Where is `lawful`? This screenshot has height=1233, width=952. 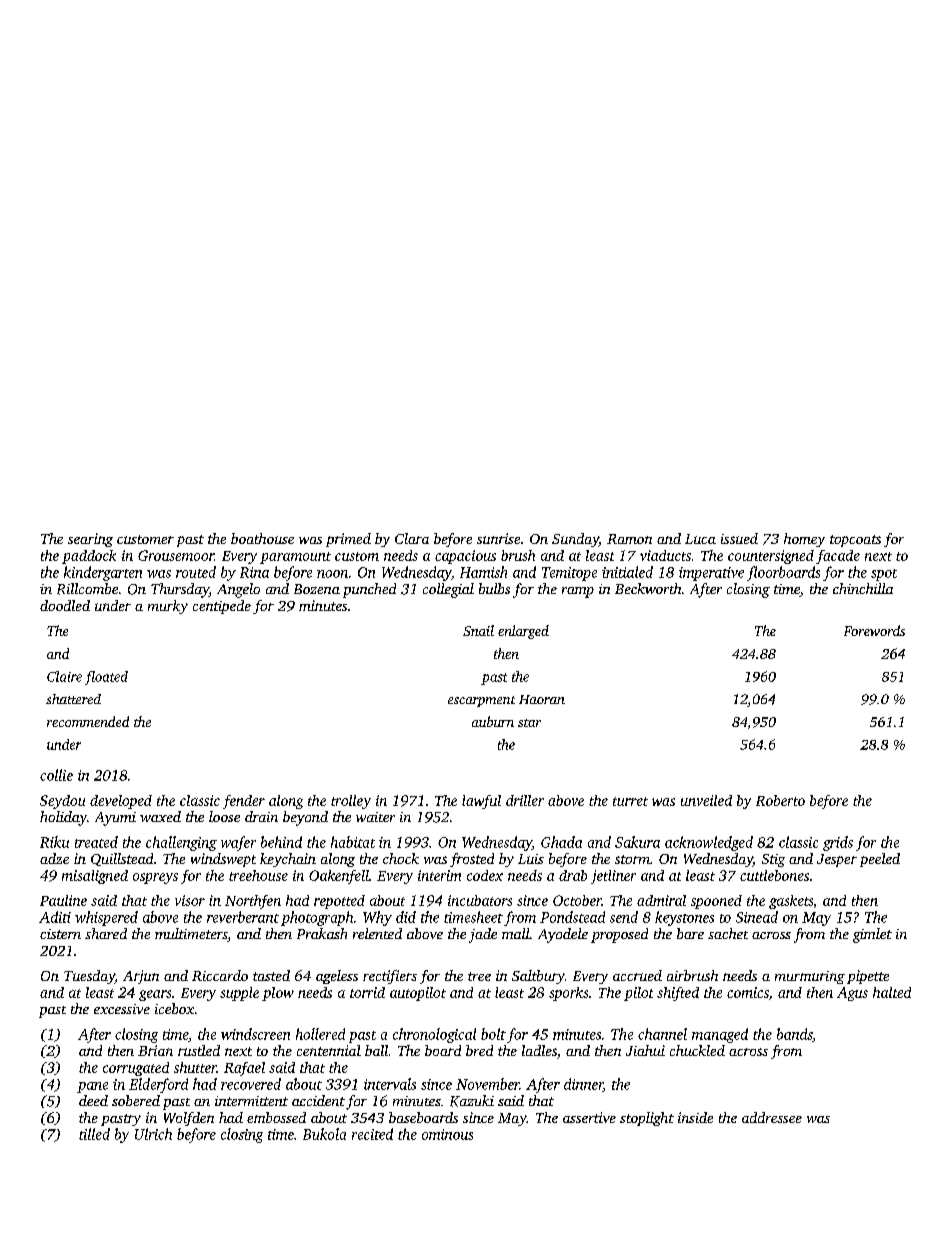 lawful is located at coordinates (481, 802).
